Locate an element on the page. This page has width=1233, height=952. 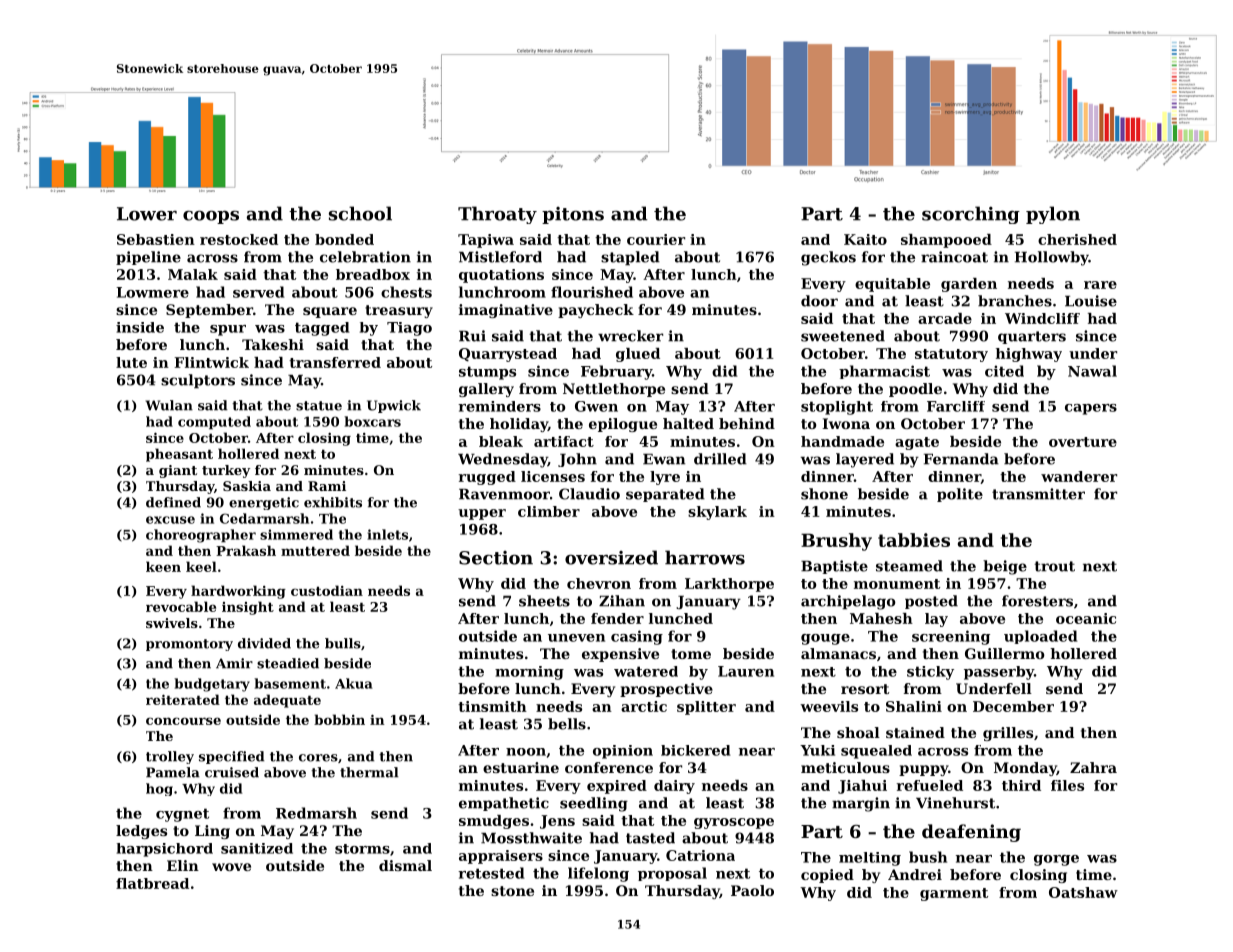
climber is located at coordinates (549, 511).
